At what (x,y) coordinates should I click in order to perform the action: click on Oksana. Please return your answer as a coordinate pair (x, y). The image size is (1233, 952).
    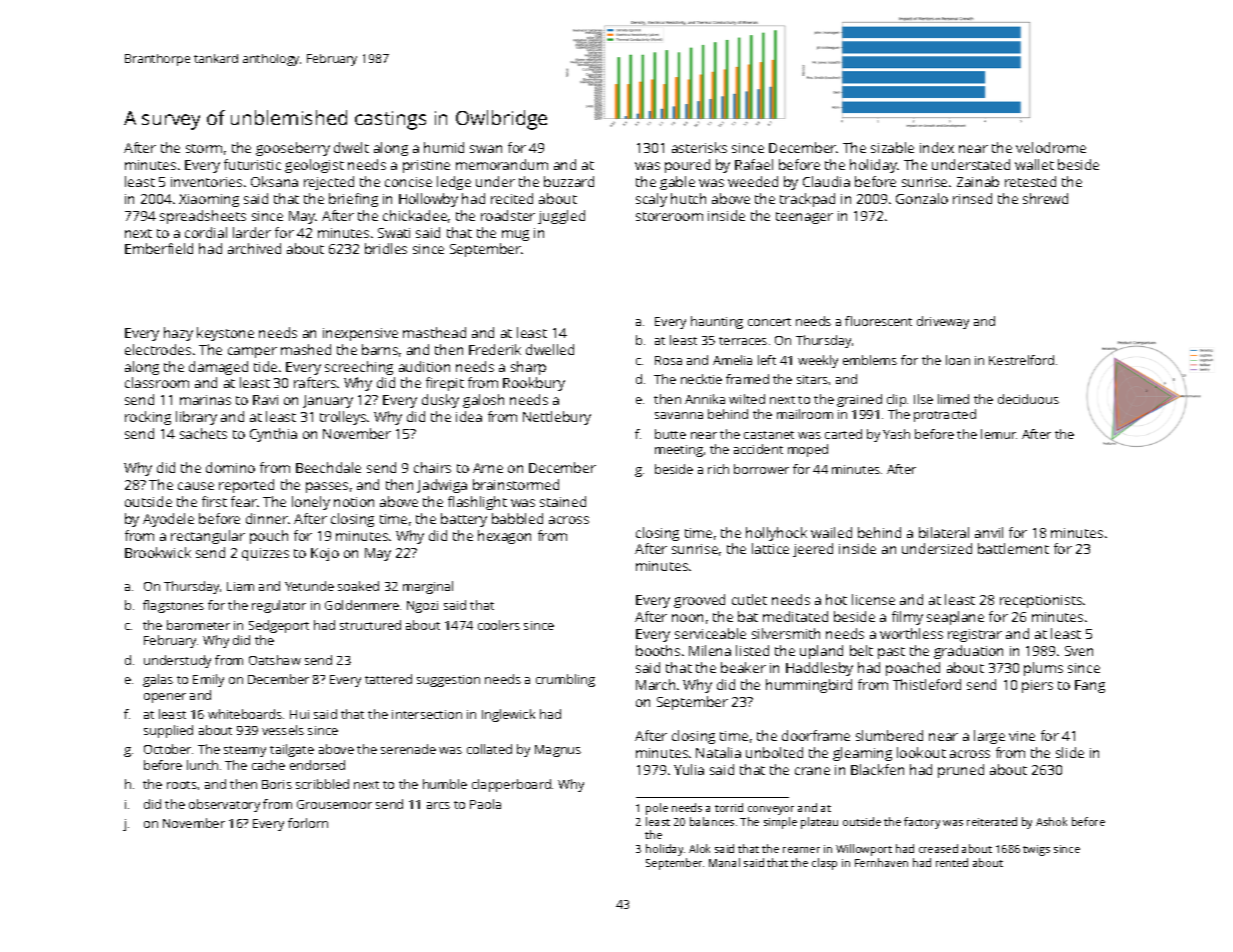
    Looking at the image, I should click on (274, 181).
